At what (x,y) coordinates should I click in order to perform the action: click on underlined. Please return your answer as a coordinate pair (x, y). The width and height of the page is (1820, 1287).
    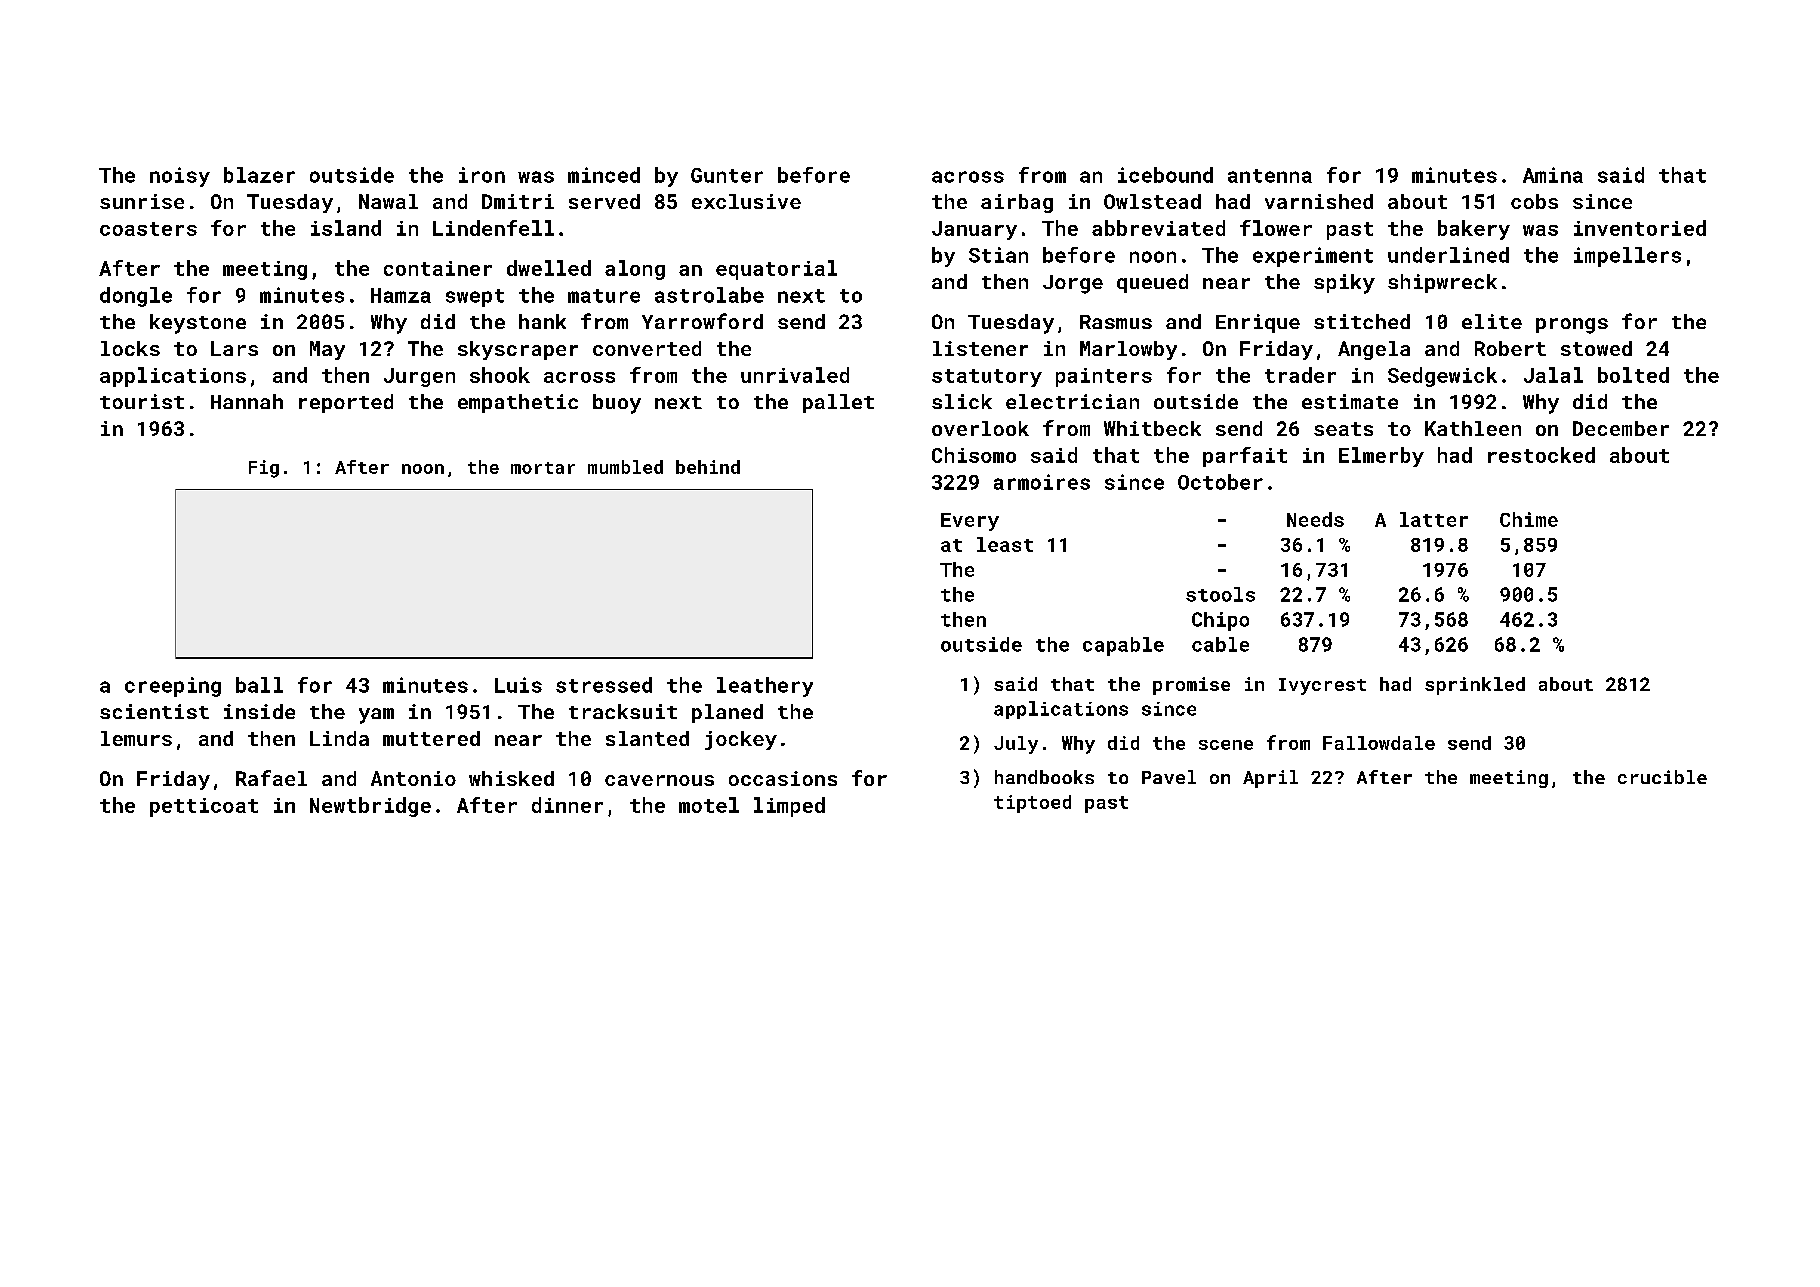
    Looking at the image, I should click on (1448, 255).
